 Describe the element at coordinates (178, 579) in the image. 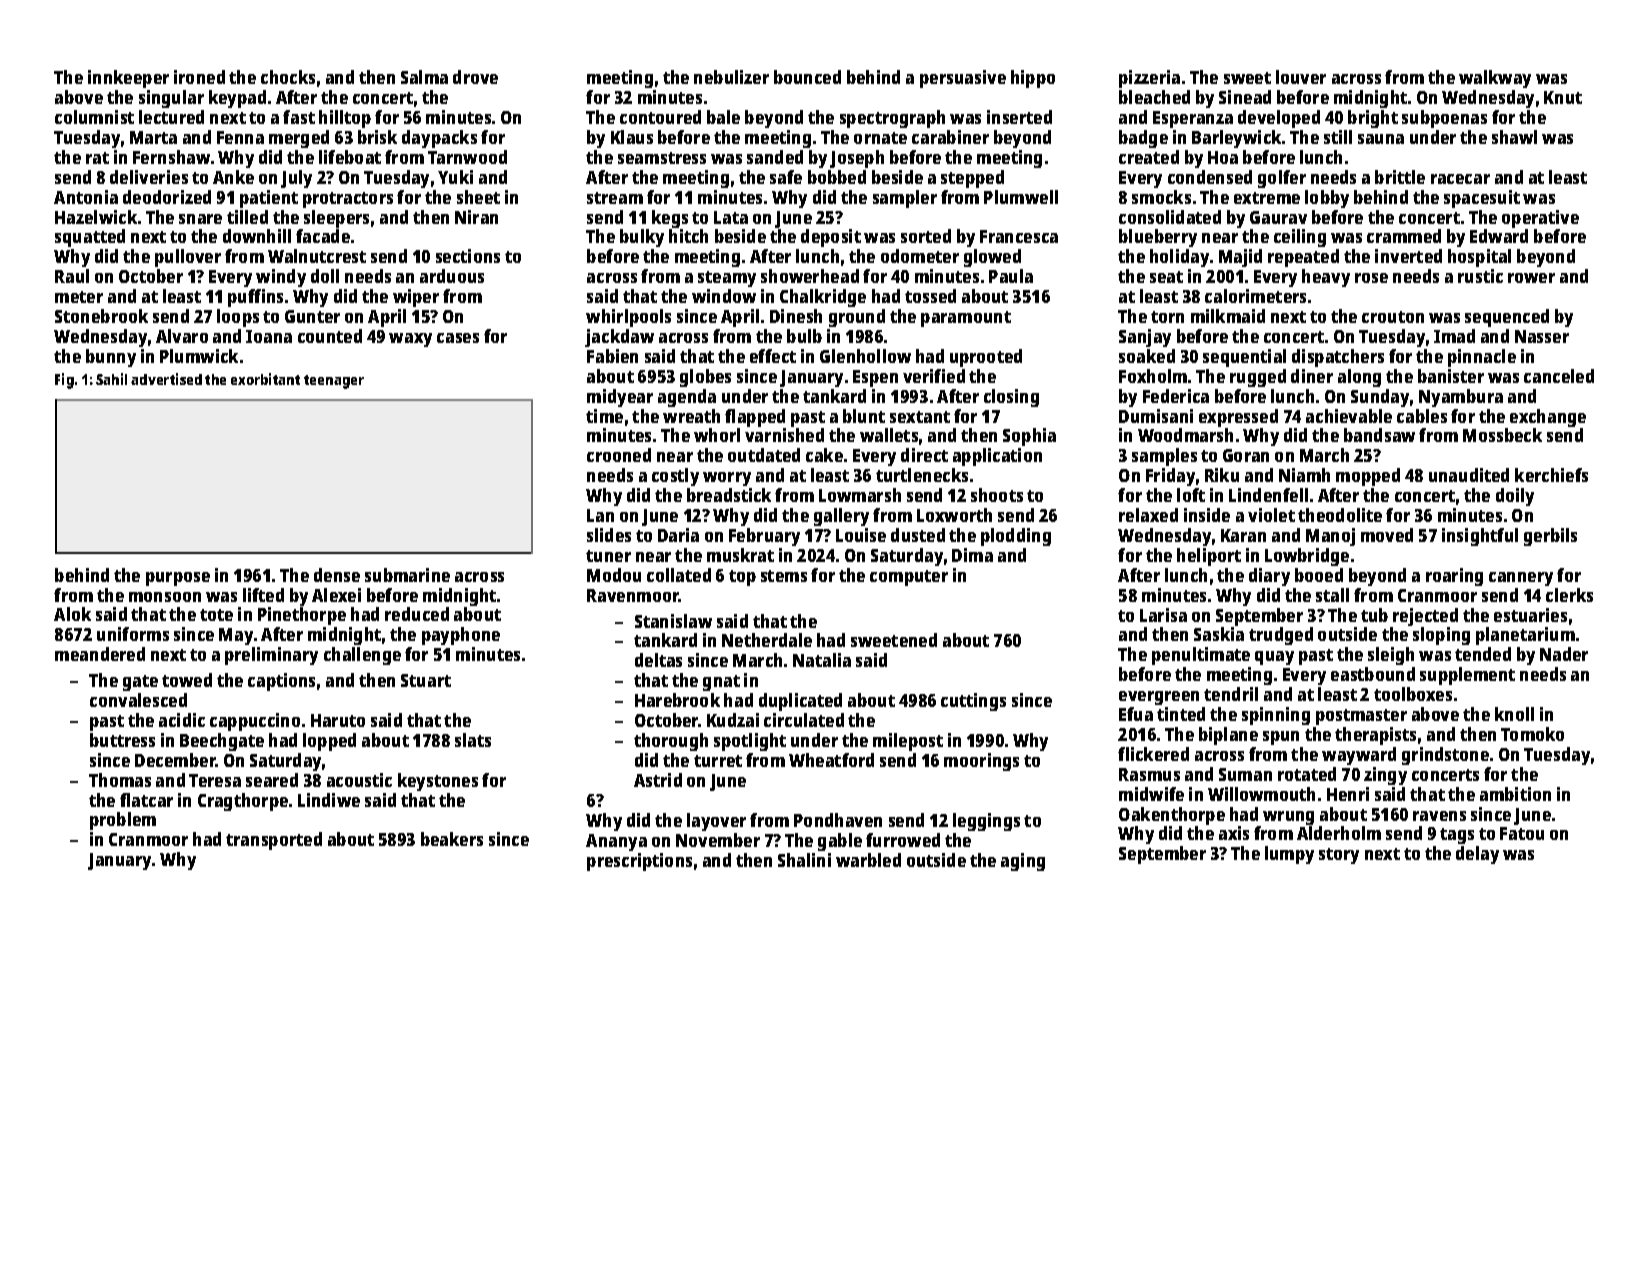

I see `purpose` at that location.
